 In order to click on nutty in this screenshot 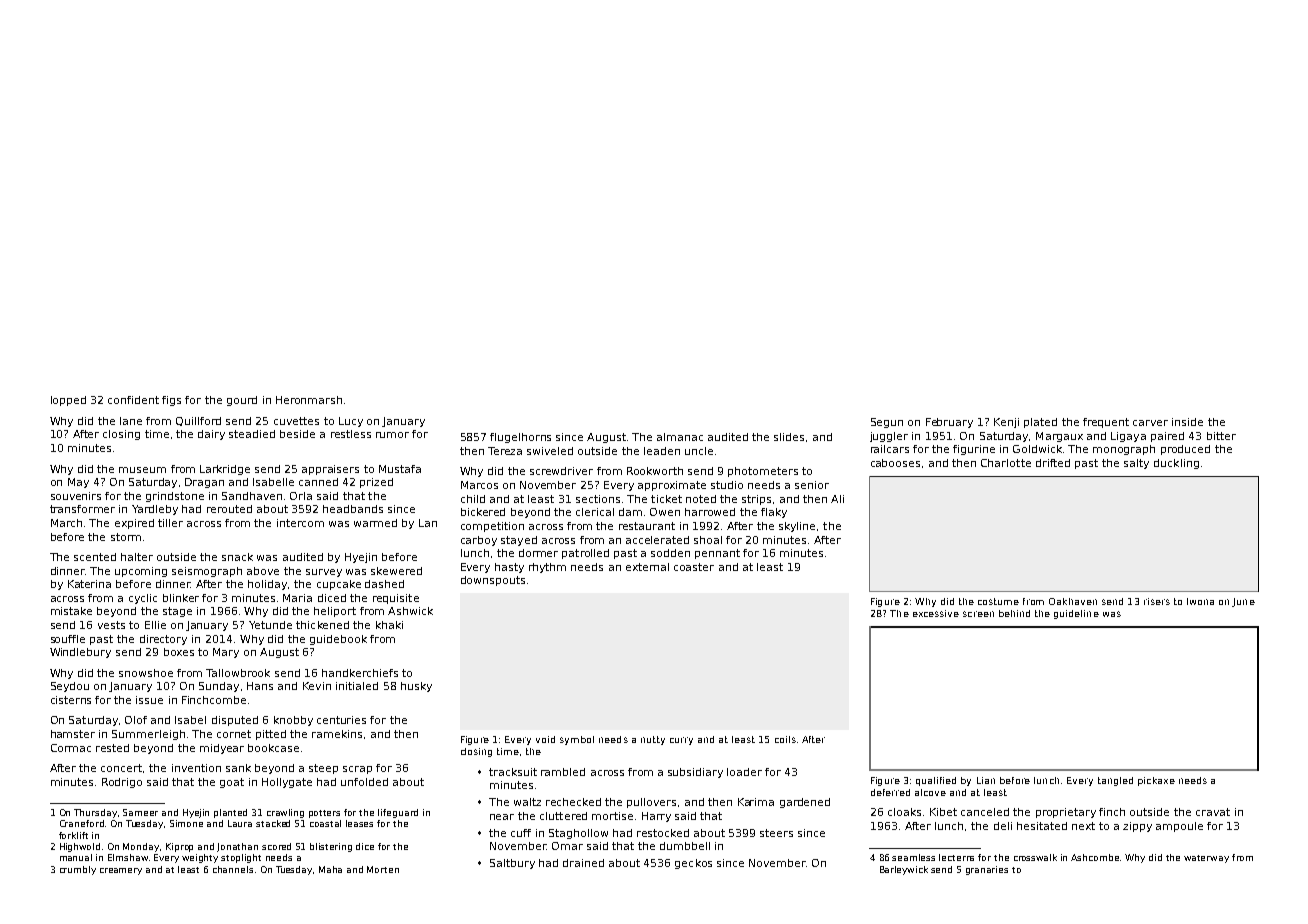, I will do `click(653, 740)`.
